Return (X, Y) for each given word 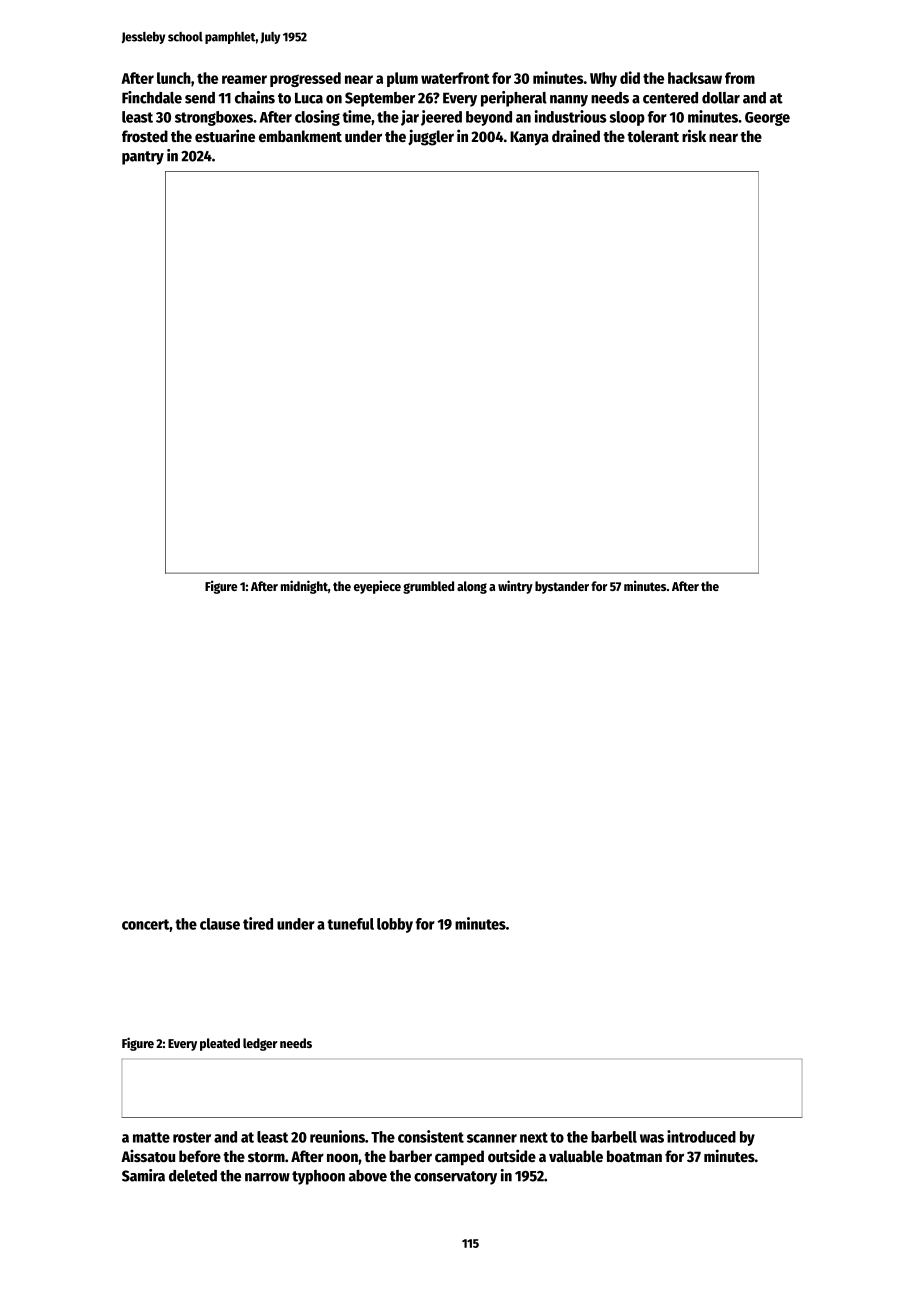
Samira (143, 1175)
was (652, 1138)
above (368, 1176)
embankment (300, 136)
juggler (431, 137)
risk (694, 135)
